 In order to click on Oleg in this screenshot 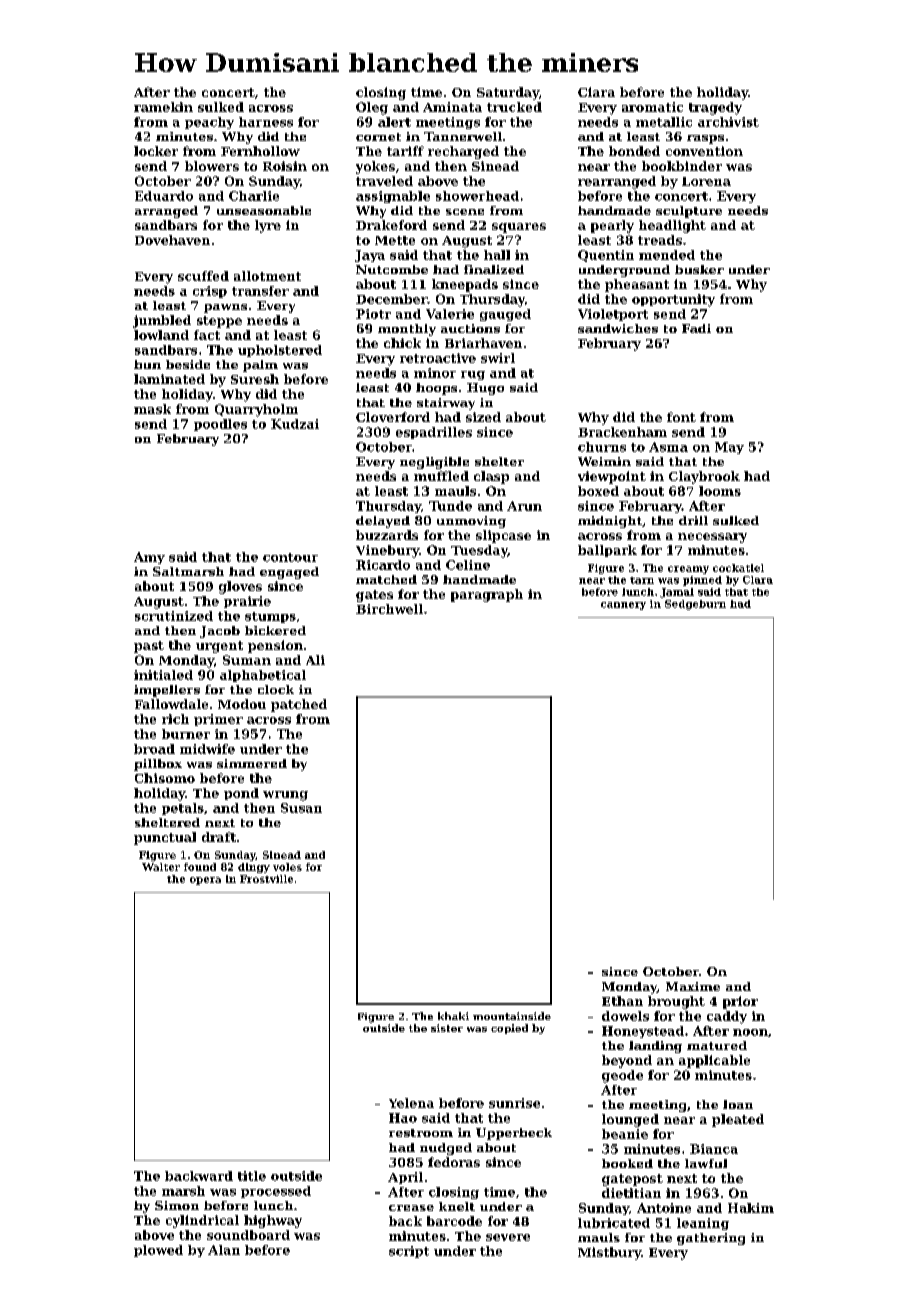, I will do `click(372, 108)`.
